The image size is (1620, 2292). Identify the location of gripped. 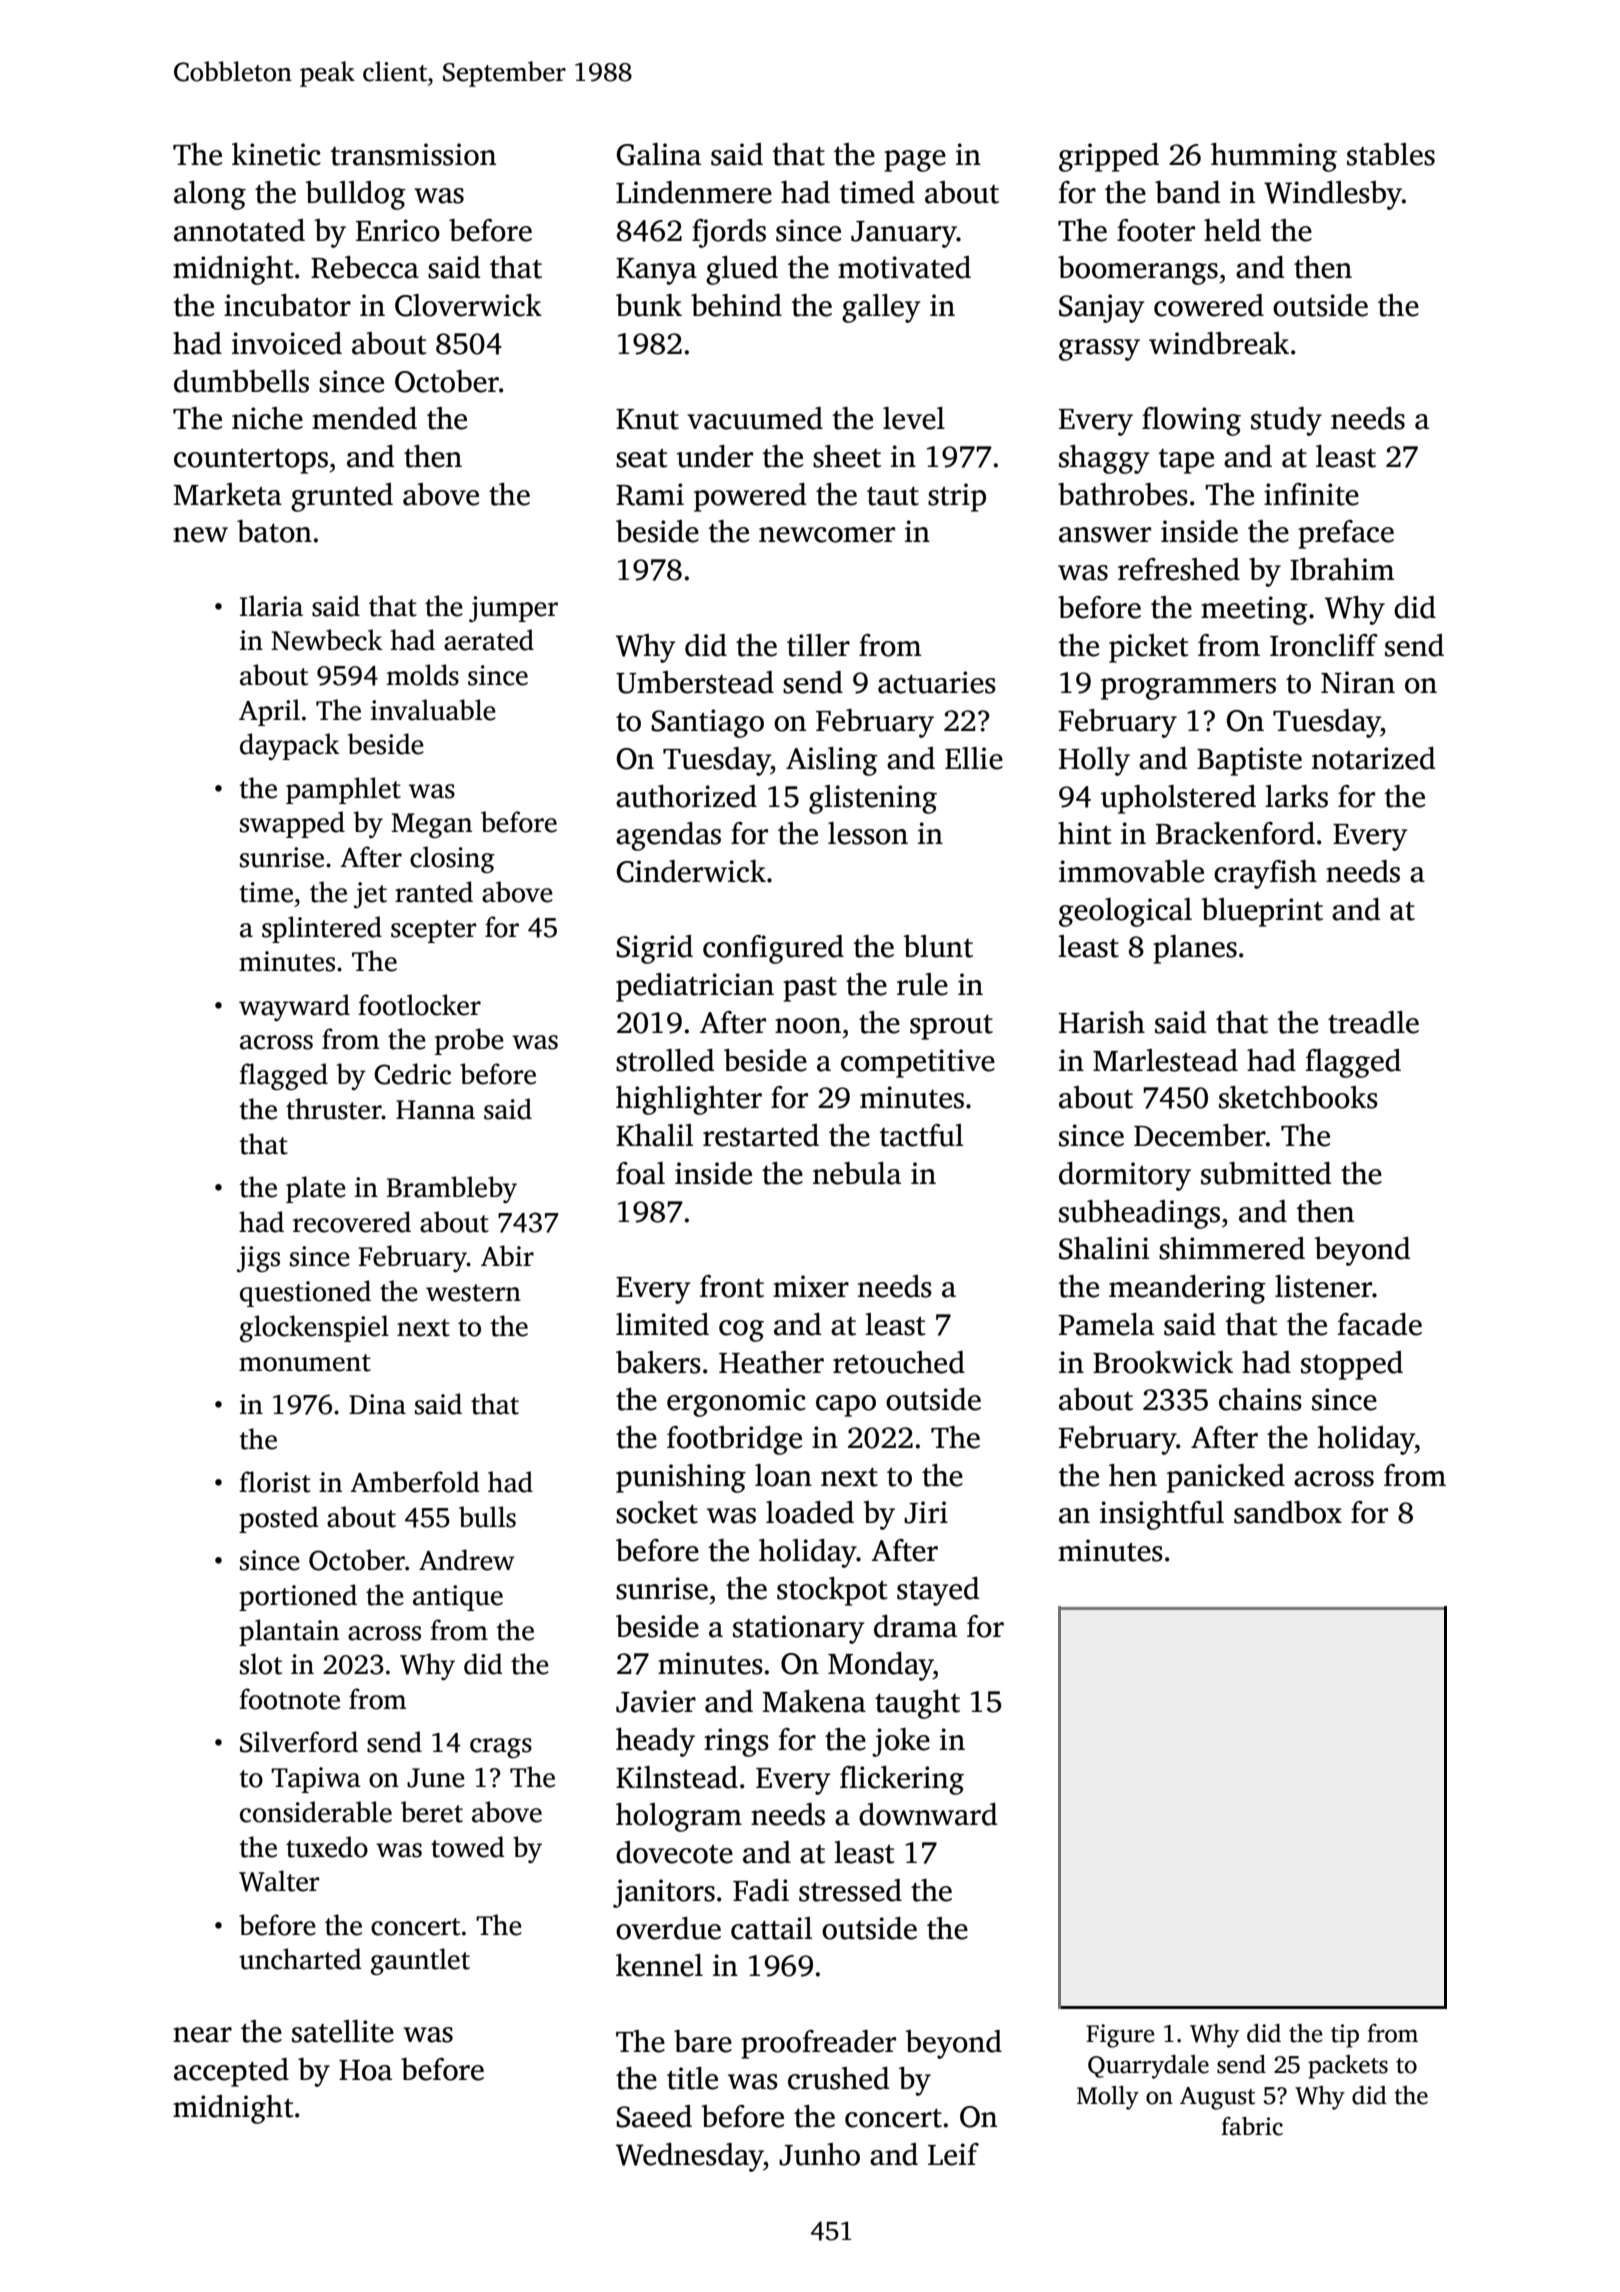
(1109, 157).
